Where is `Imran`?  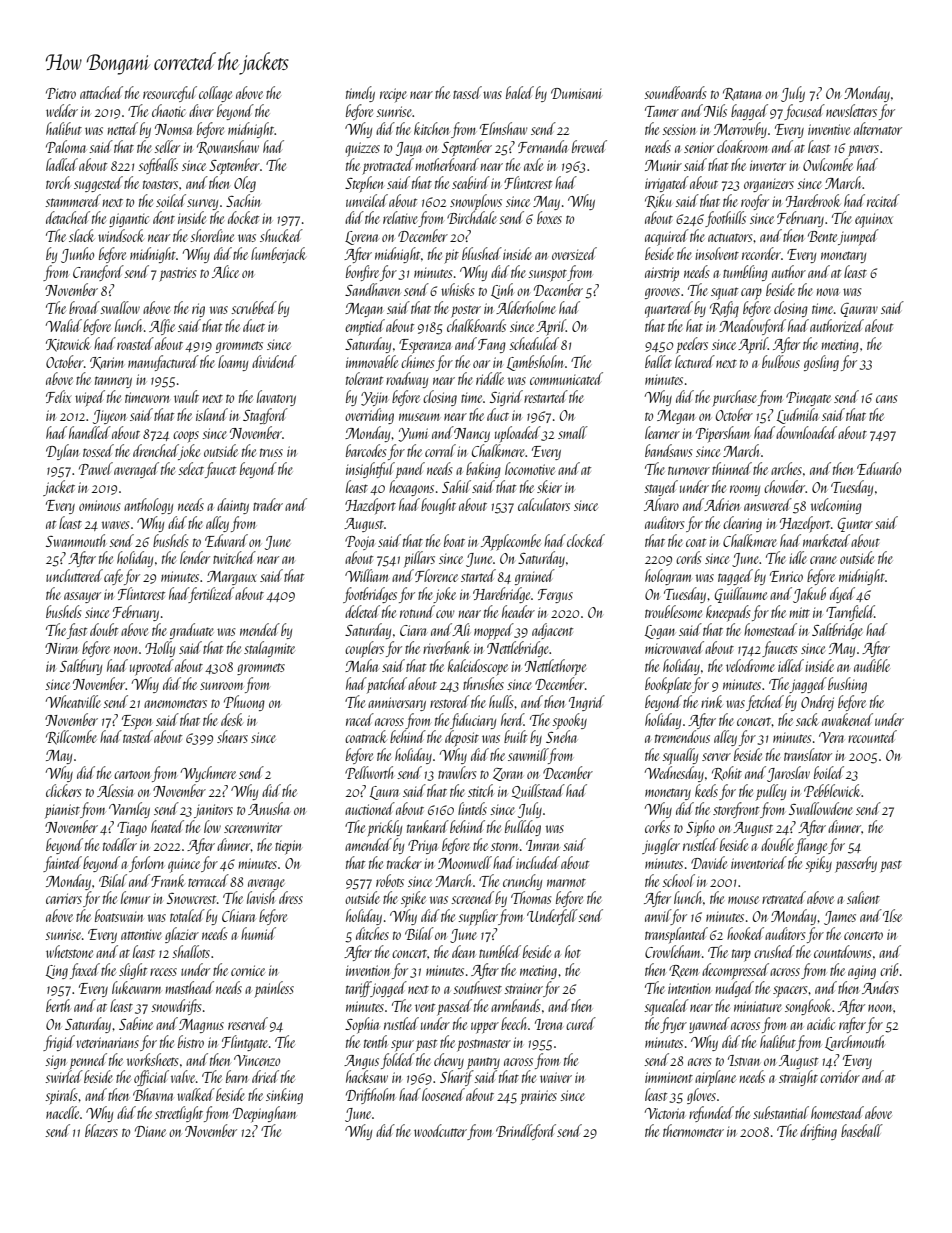
Imran is located at coordinates (543, 845).
